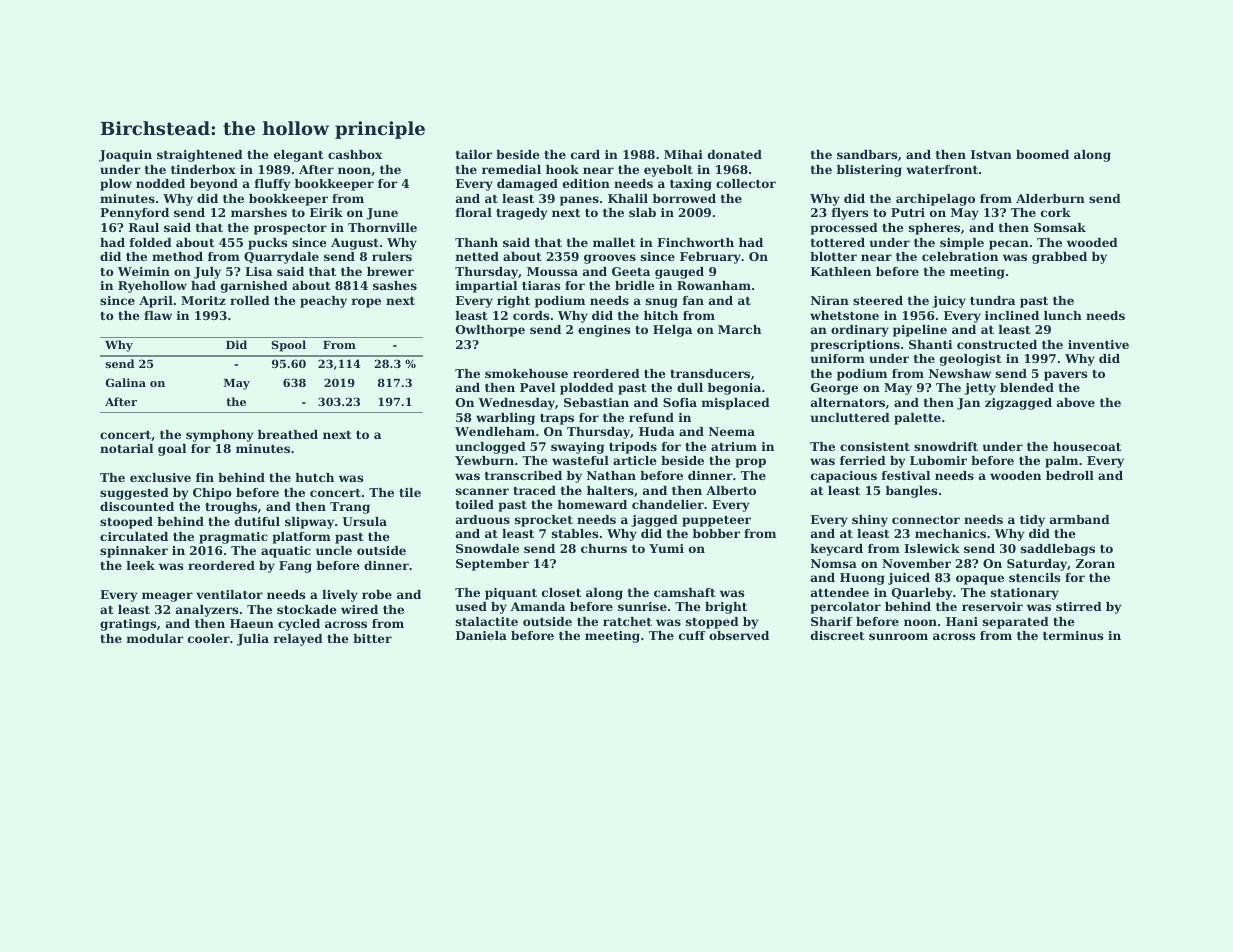  I want to click on sandbars, so click(867, 154).
